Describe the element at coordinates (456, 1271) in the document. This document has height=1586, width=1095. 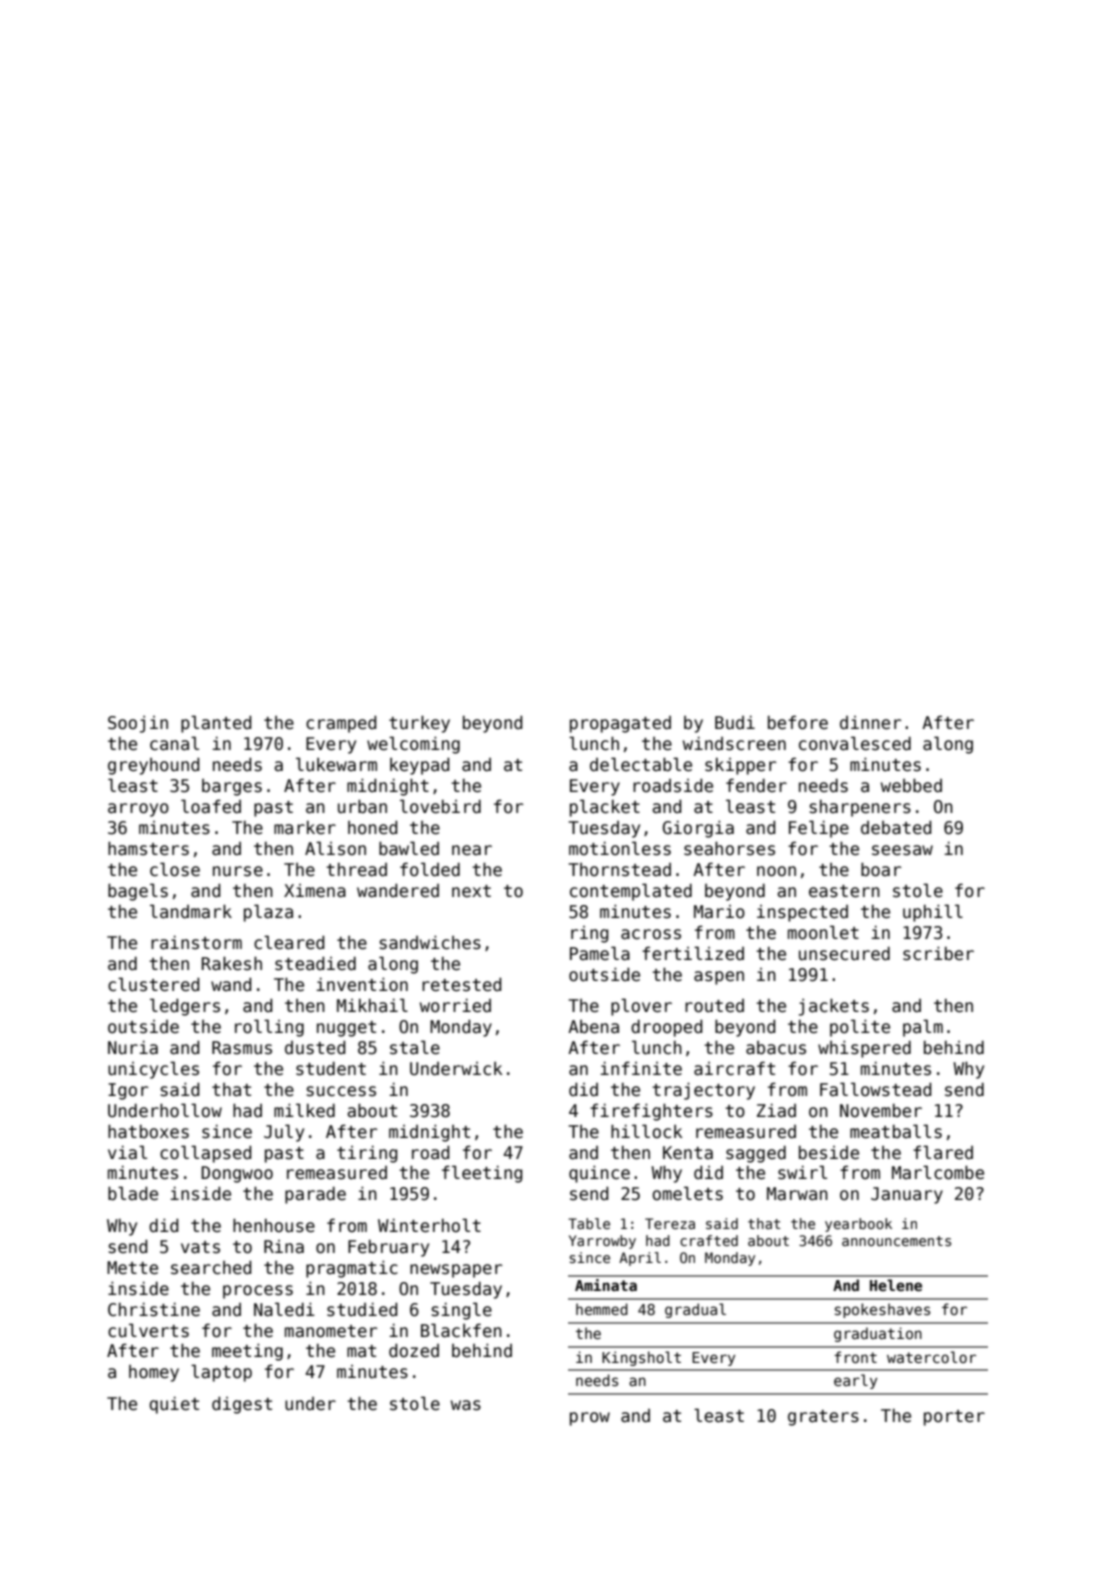
I see `newspaper` at that location.
